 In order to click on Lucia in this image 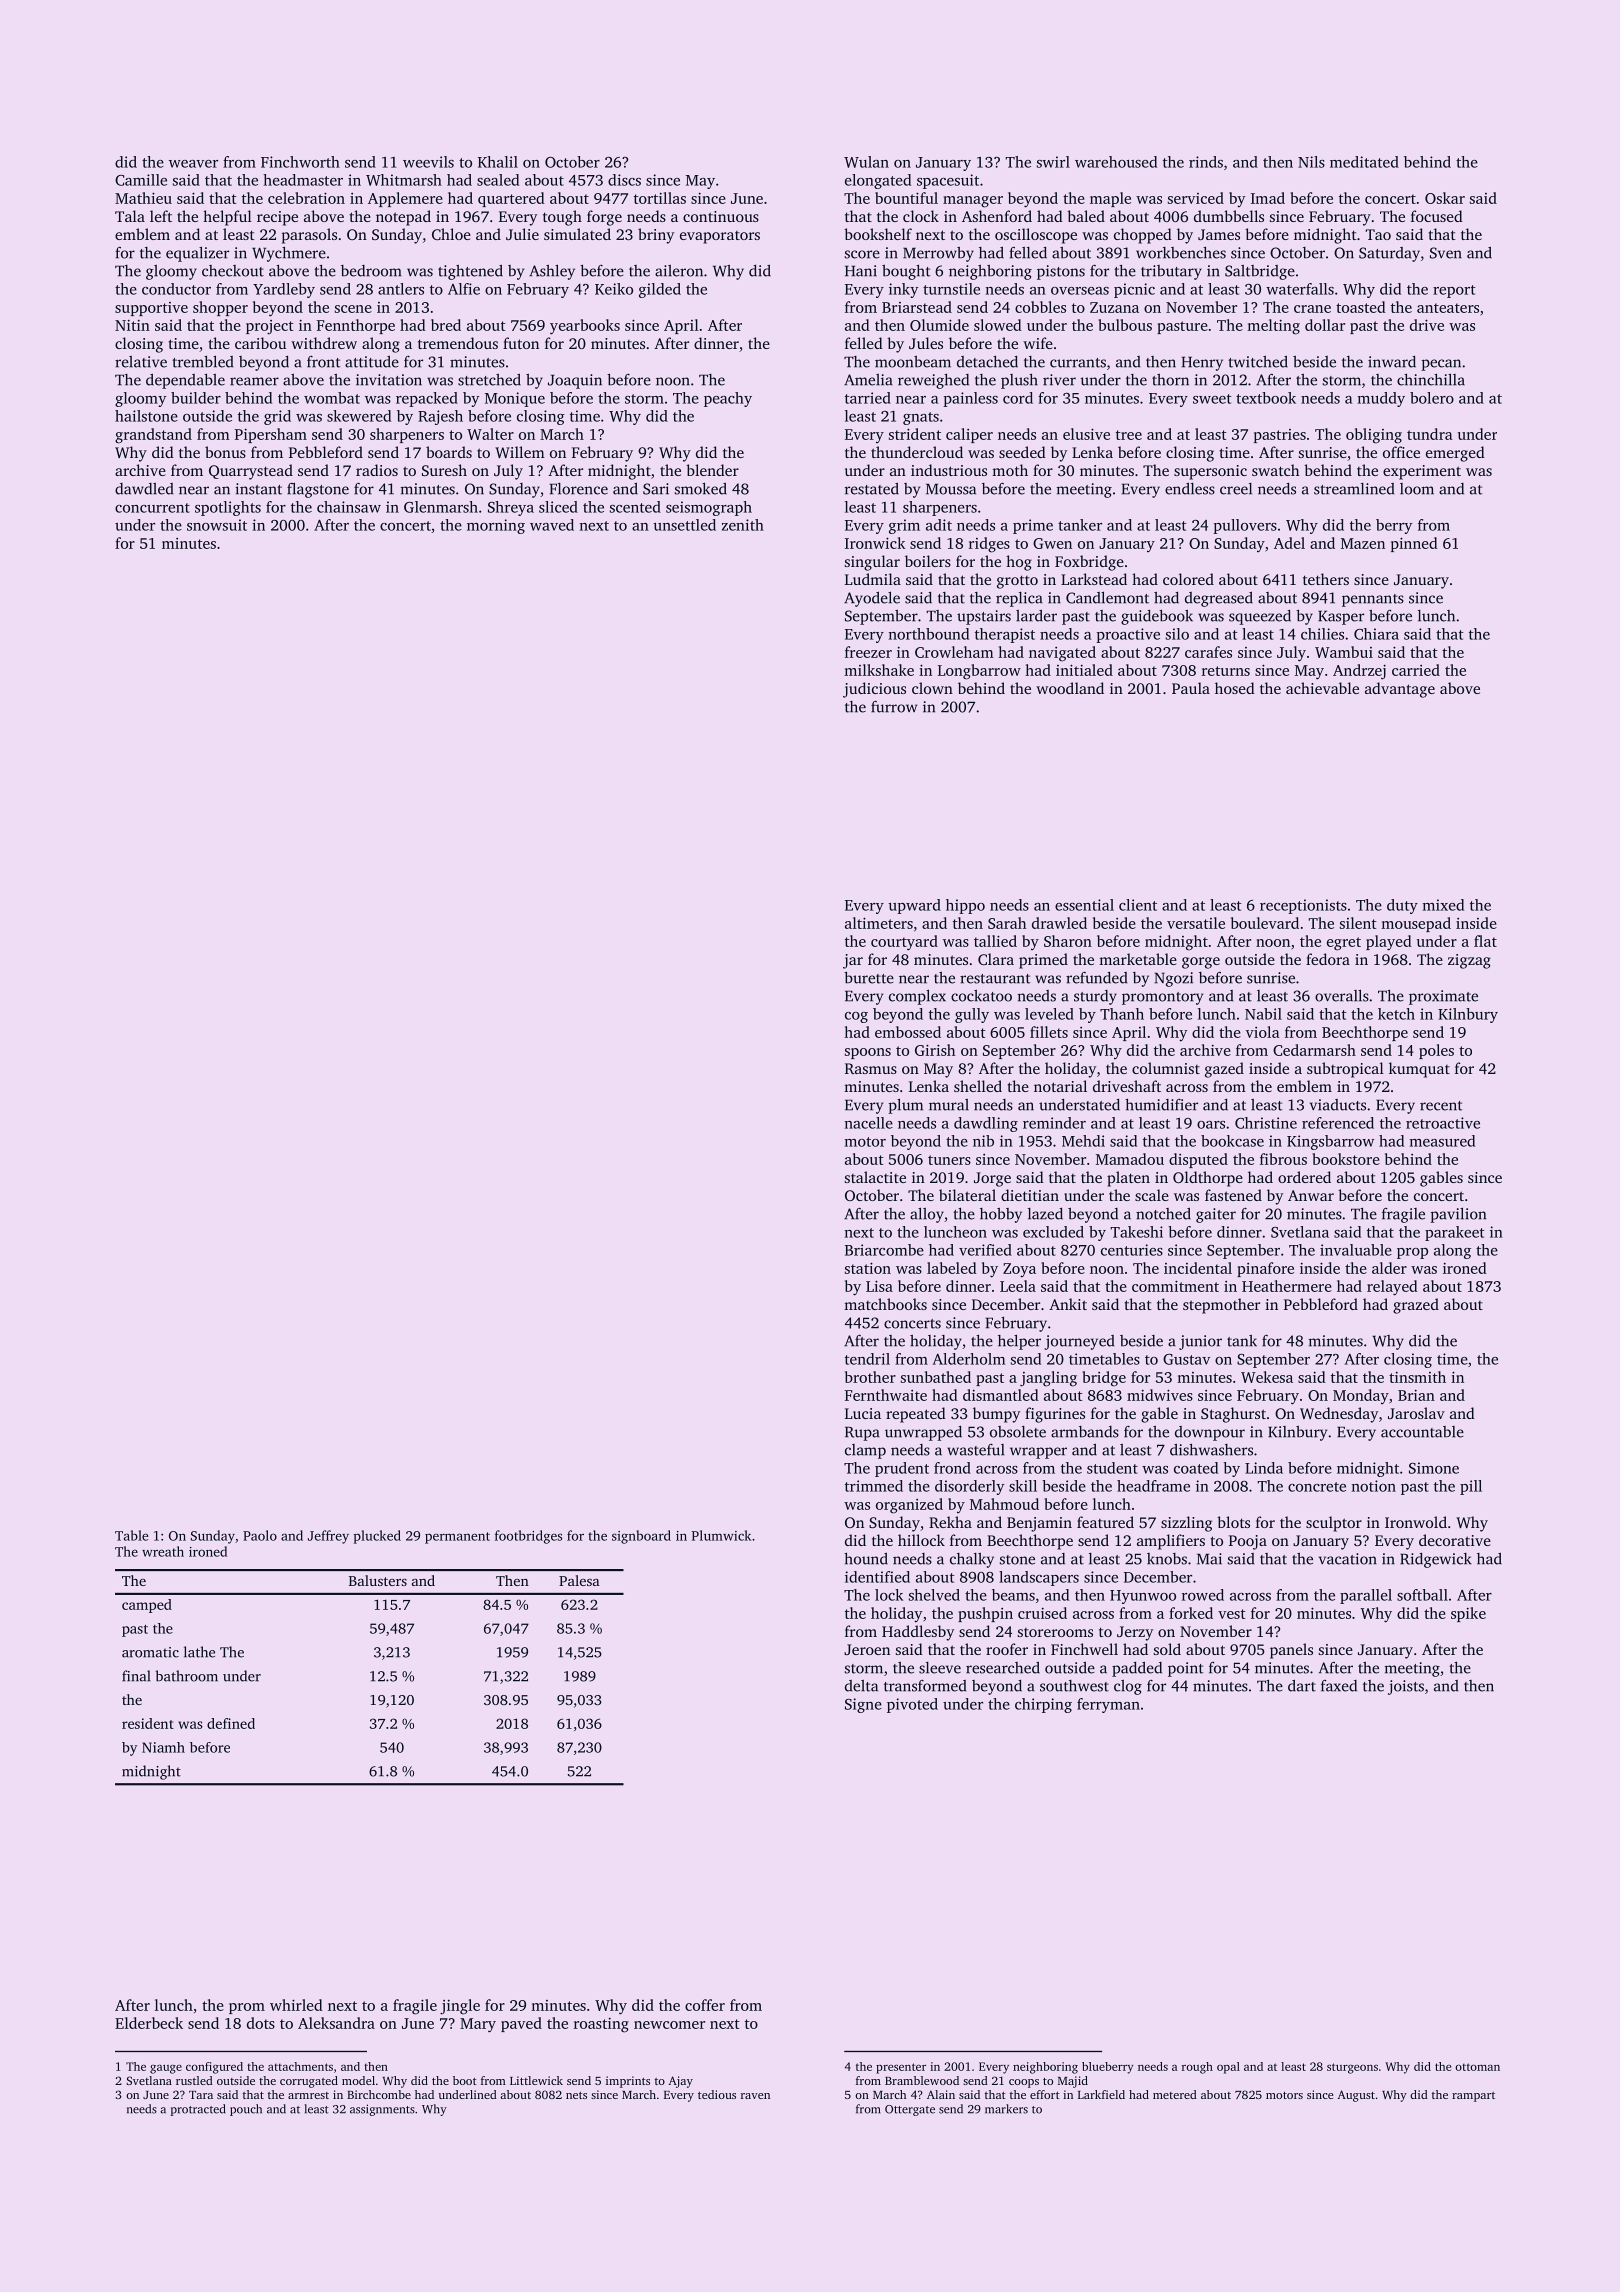, I will do `click(863, 1413)`.
